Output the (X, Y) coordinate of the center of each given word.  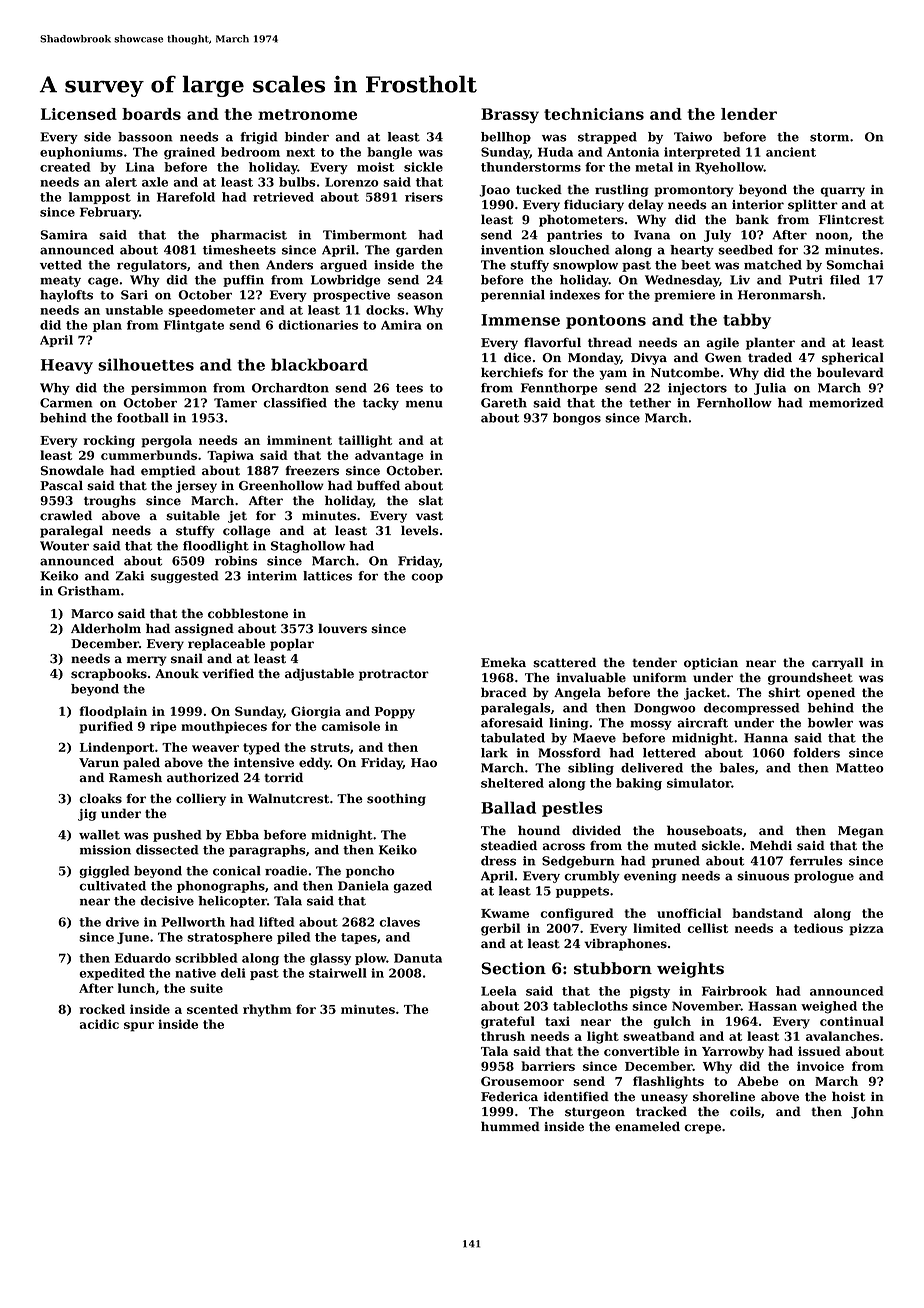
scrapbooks (109, 674)
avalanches (842, 1036)
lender (749, 114)
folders (816, 753)
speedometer (212, 311)
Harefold (186, 197)
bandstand (767, 913)
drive (122, 922)
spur (139, 1027)
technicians (594, 114)
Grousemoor (522, 1081)
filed (845, 280)
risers (424, 197)
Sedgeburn (578, 862)
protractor (394, 675)
